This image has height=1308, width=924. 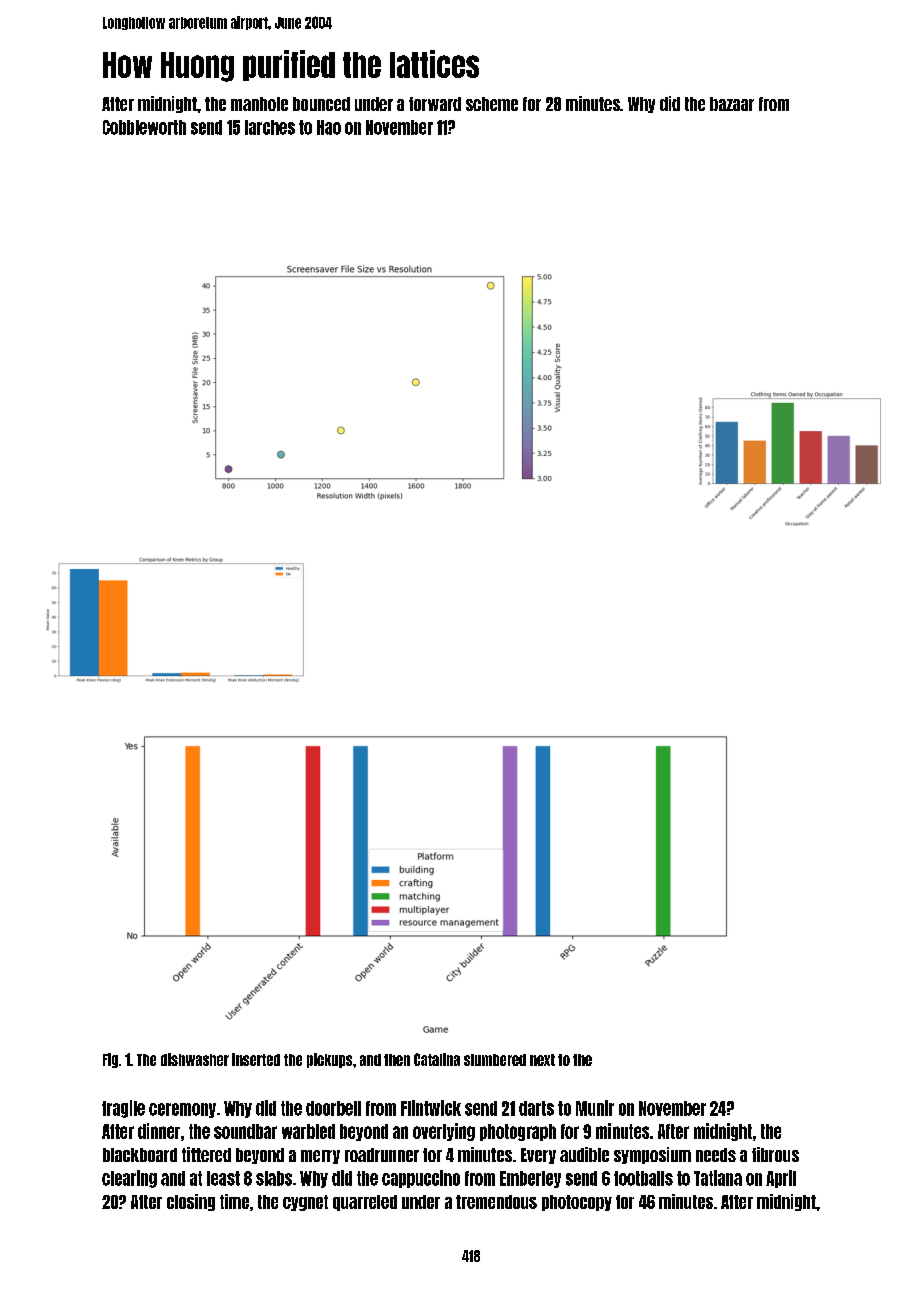 What do you see at coordinates (195, 1059) in the image?
I see `dishwasher` at bounding box center [195, 1059].
